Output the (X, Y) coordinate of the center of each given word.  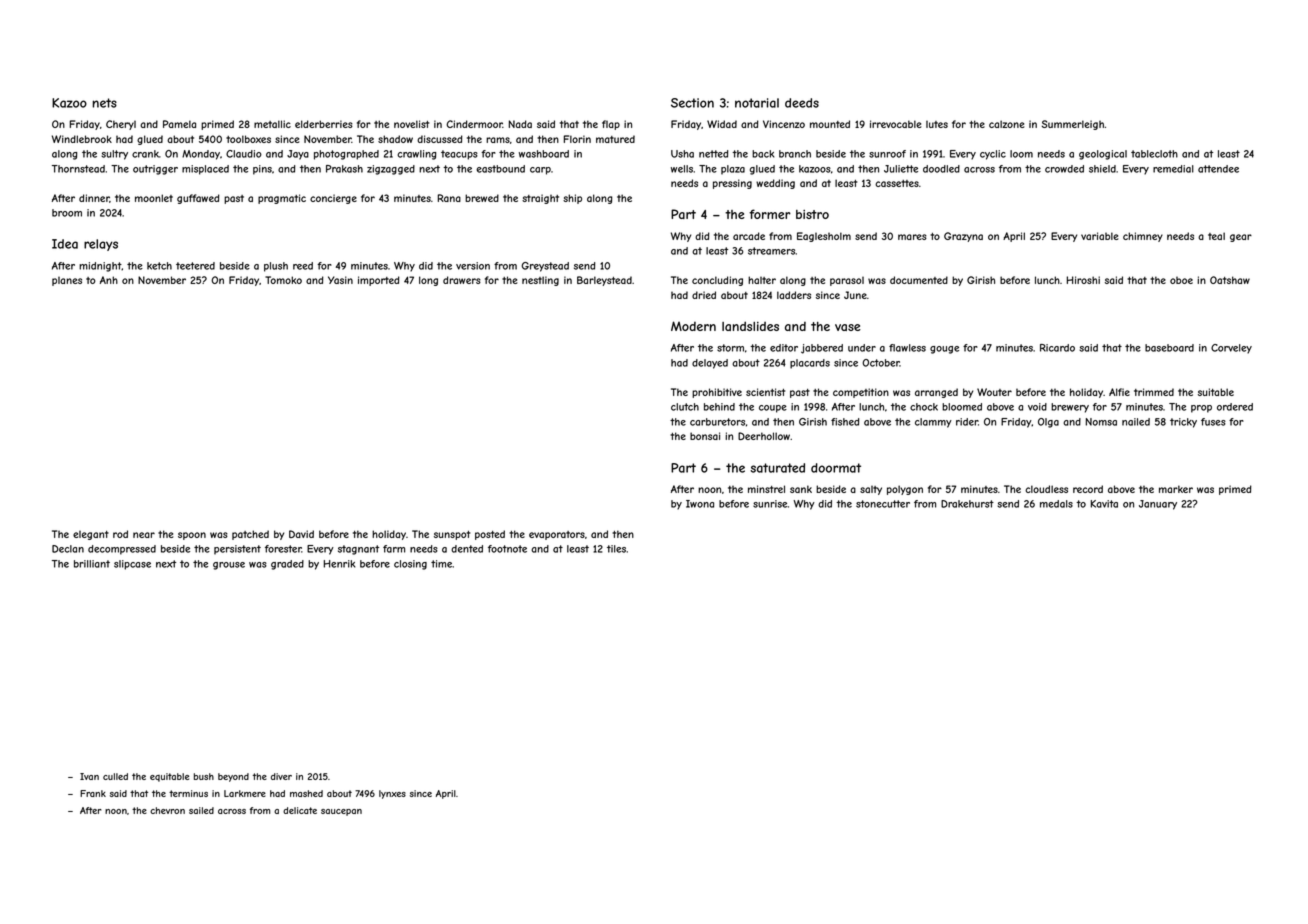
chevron (167, 810)
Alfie (1119, 392)
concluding (717, 281)
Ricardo (1057, 348)
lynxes (392, 794)
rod (120, 534)
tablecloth (1154, 154)
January (1158, 505)
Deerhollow (764, 436)
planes (67, 281)
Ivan (89, 776)
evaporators (557, 535)
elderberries (324, 124)
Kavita (1104, 504)
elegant (91, 535)
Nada (520, 124)
